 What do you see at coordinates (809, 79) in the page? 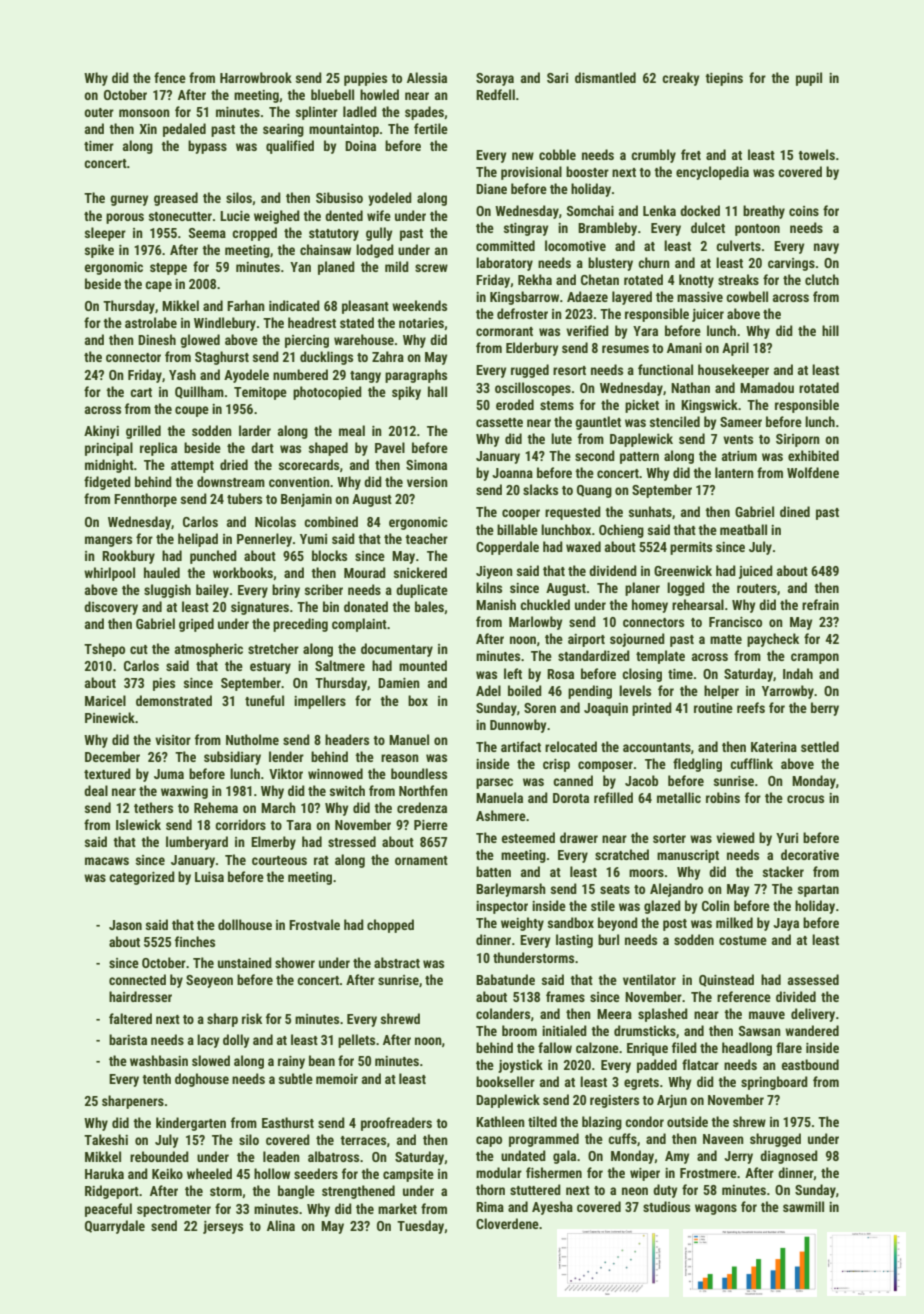
I see `pupil` at bounding box center [809, 79].
